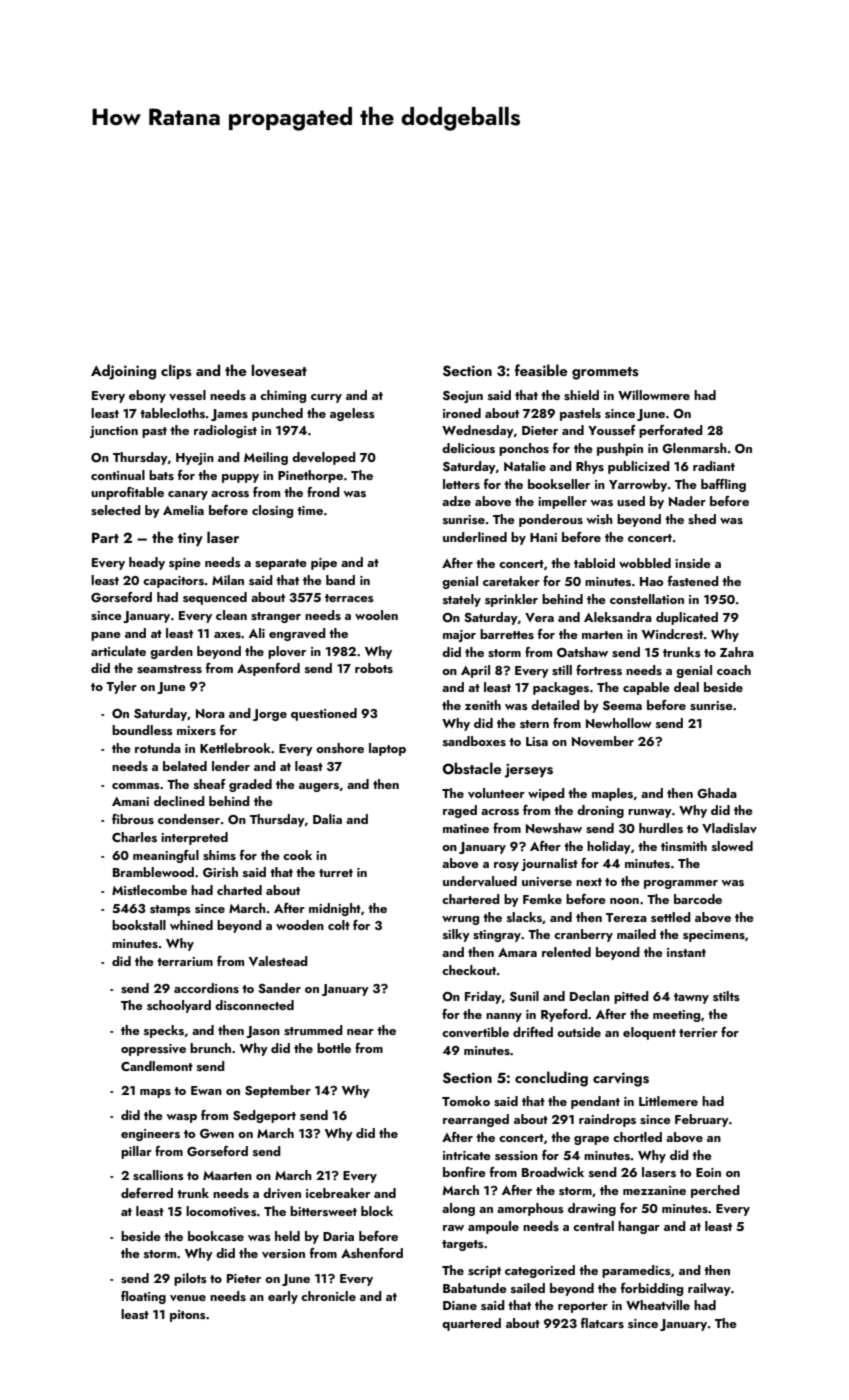 The image size is (849, 1400). I want to click on near, so click(360, 1032).
